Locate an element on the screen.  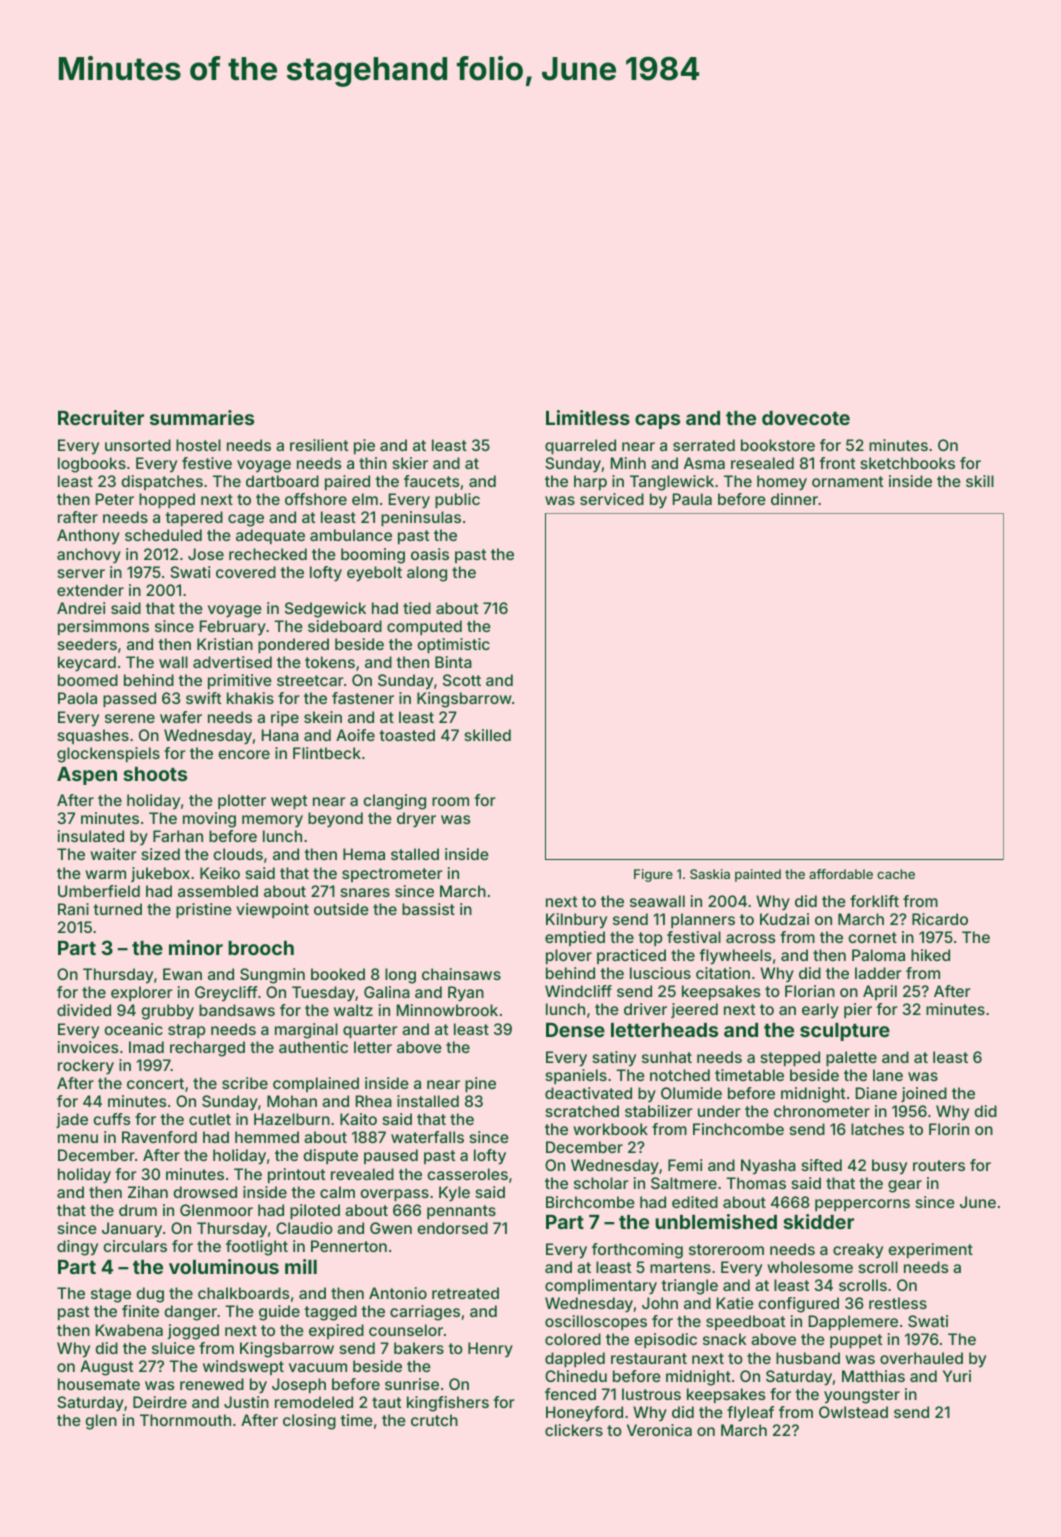
sized is located at coordinates (160, 854).
